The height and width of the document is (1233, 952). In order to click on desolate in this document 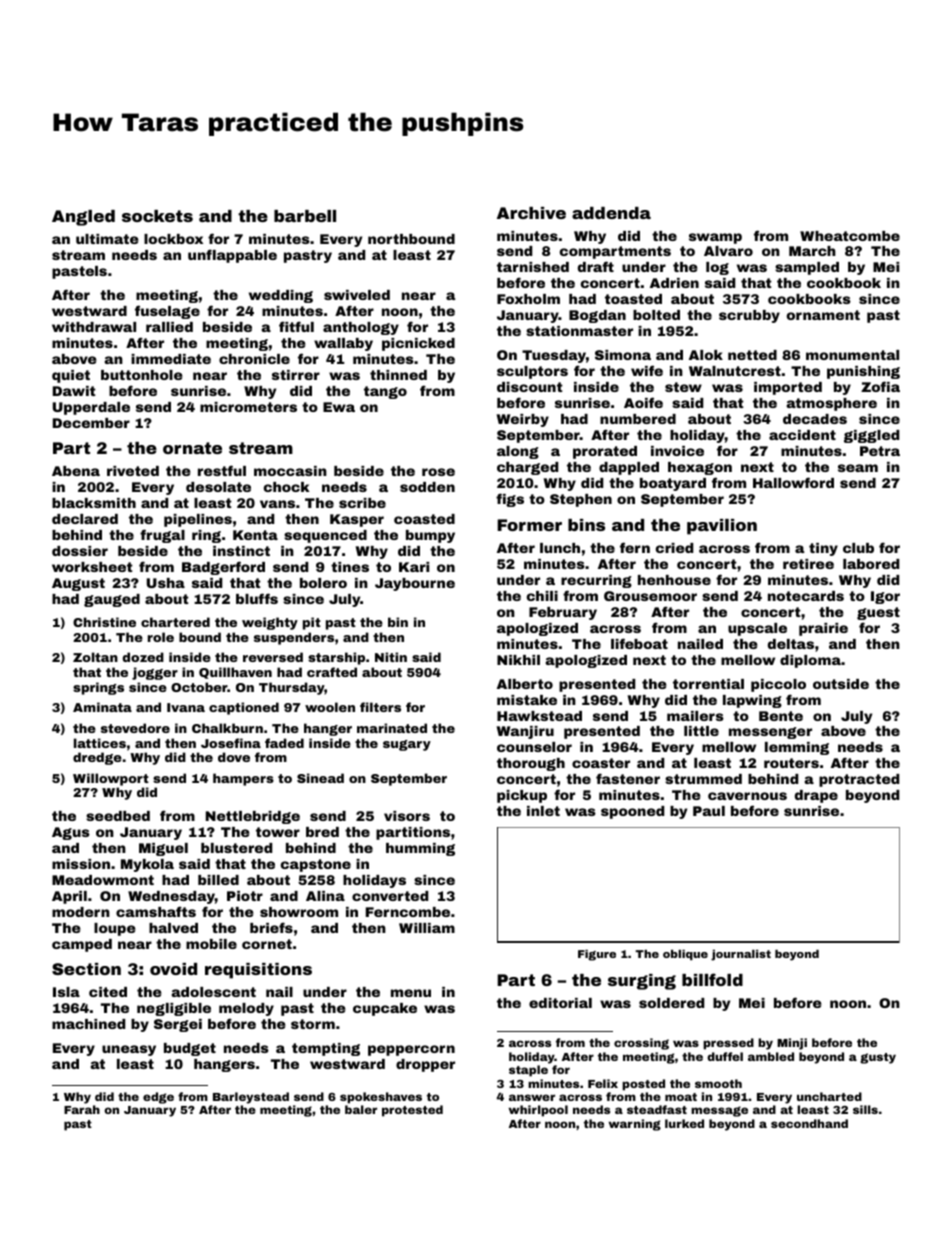, I will do `click(218, 487)`.
